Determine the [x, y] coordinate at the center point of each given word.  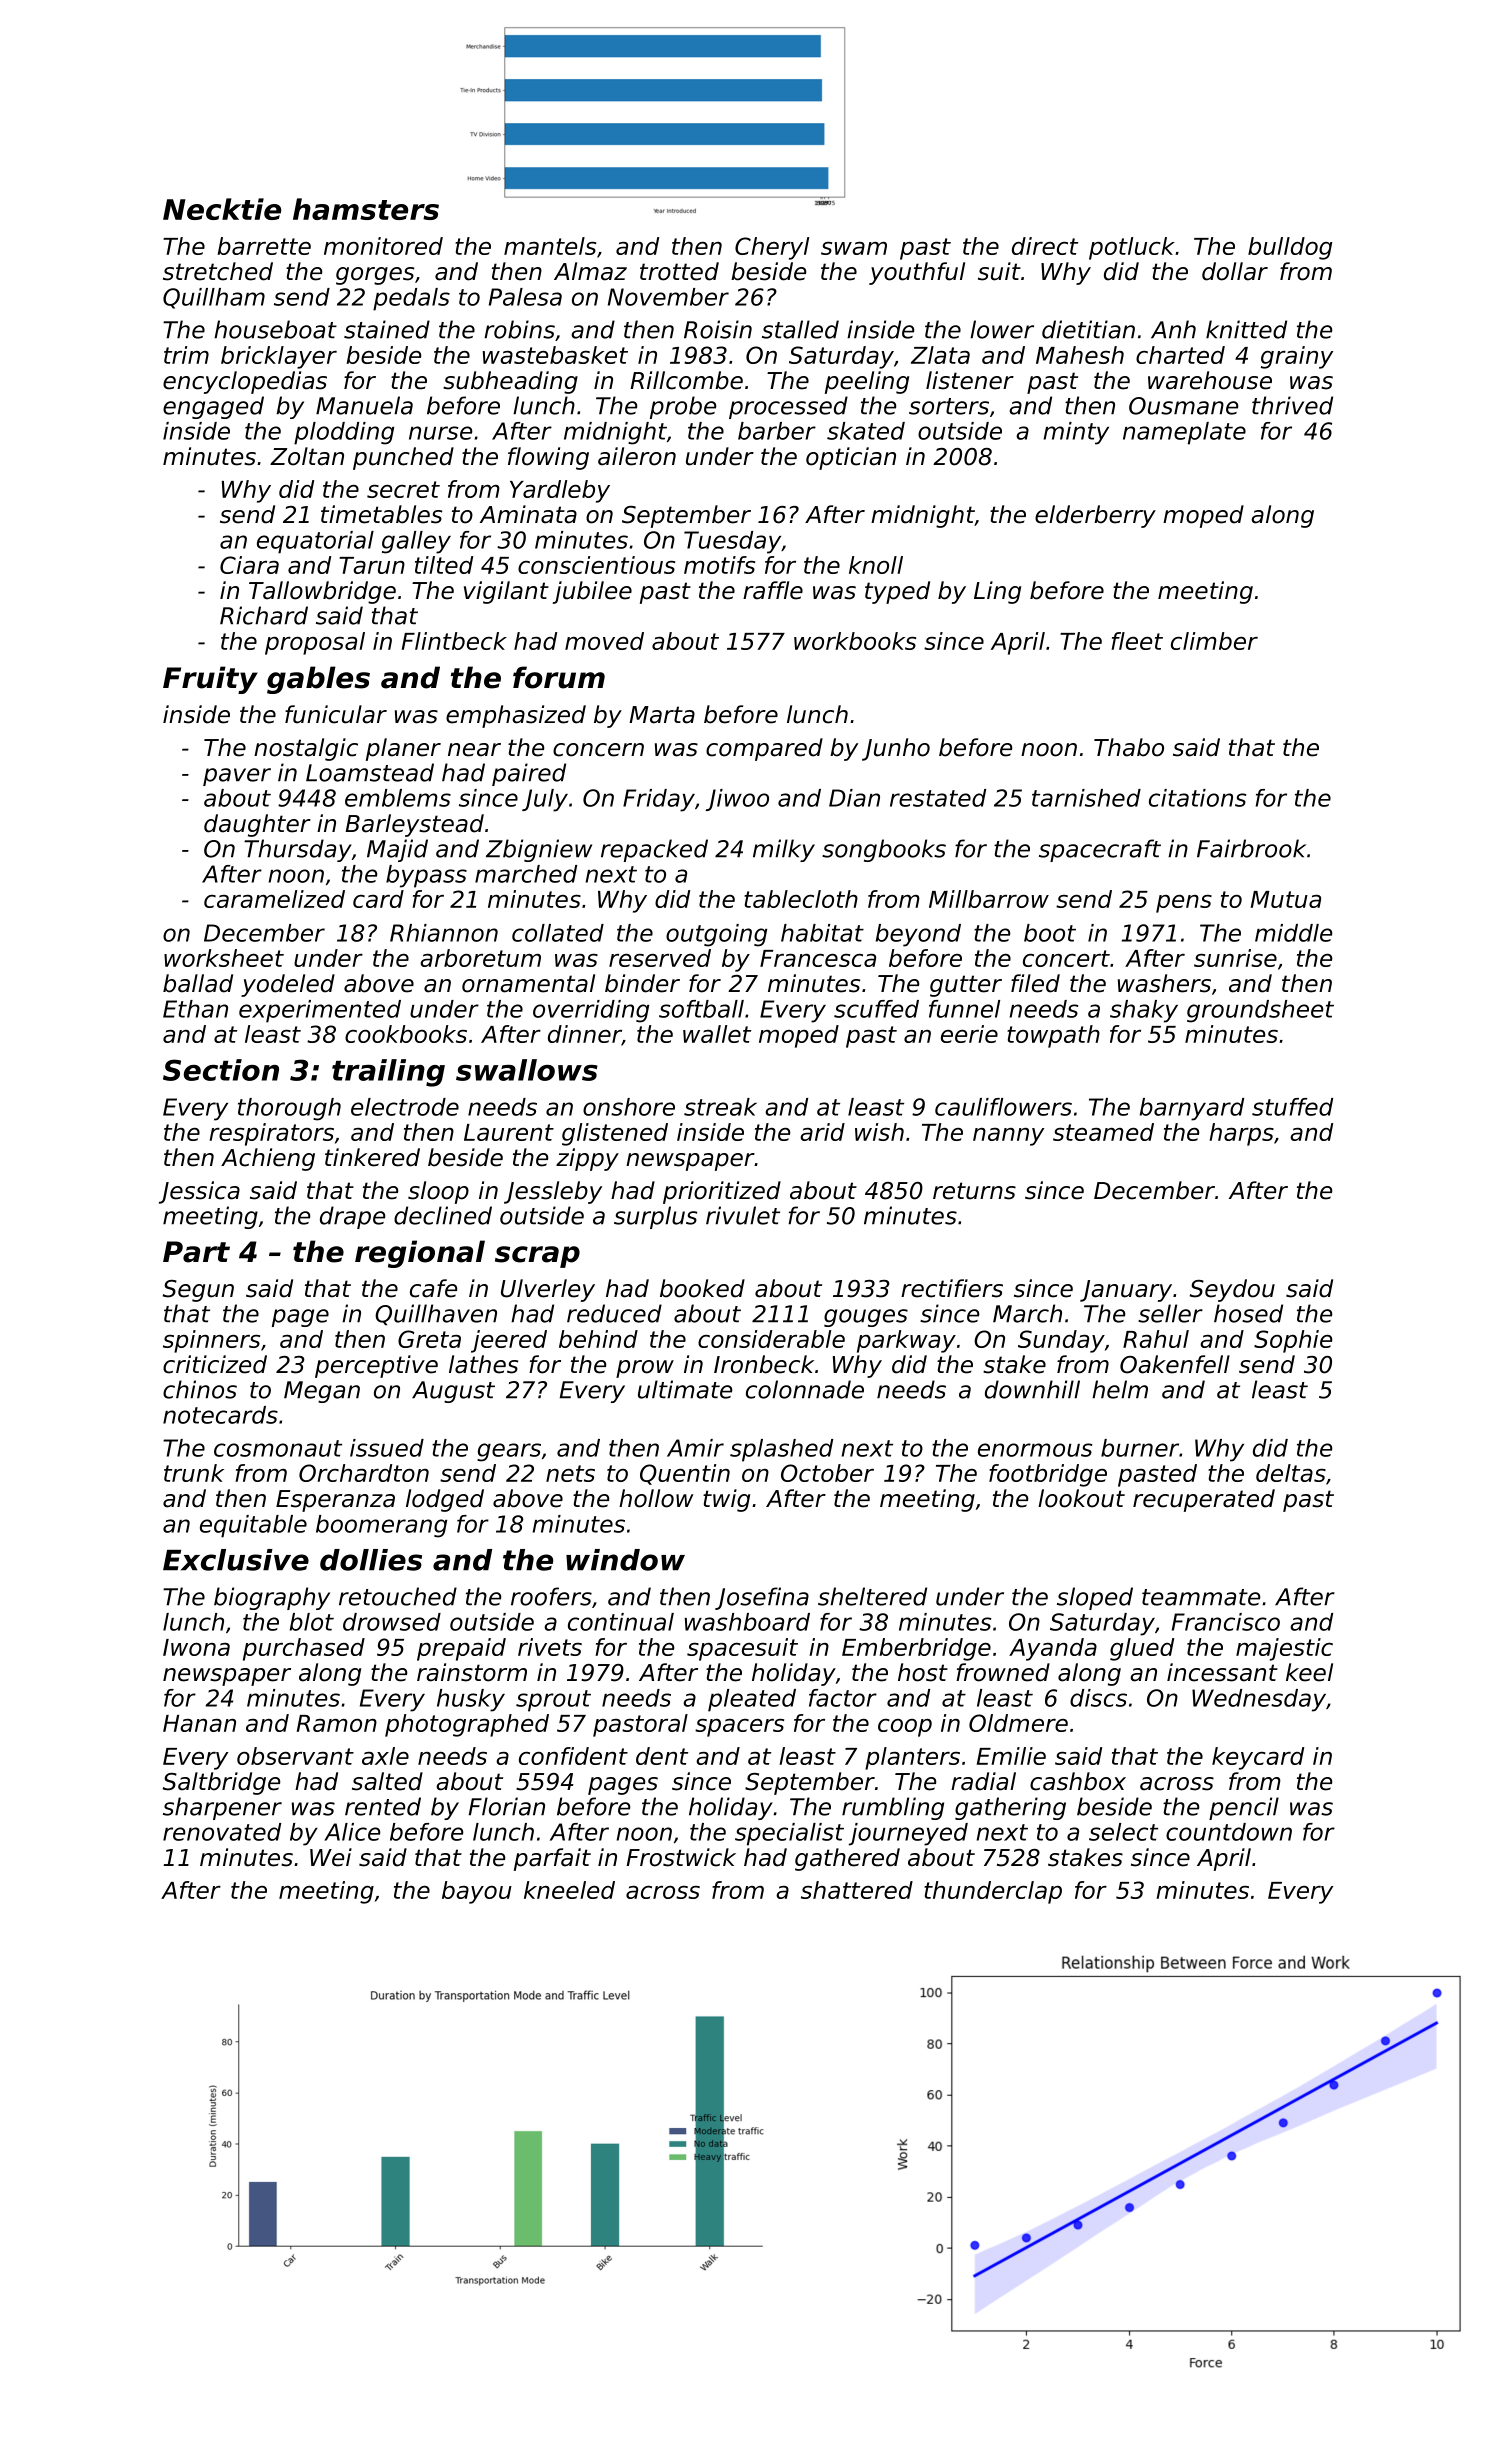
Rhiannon [444, 933]
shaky [1144, 1011]
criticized [215, 1364]
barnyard [1192, 1109]
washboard [747, 1622]
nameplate [1184, 433]
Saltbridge [221, 1783]
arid [822, 1132]
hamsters [366, 209]
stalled [800, 329]
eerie [969, 1034]
